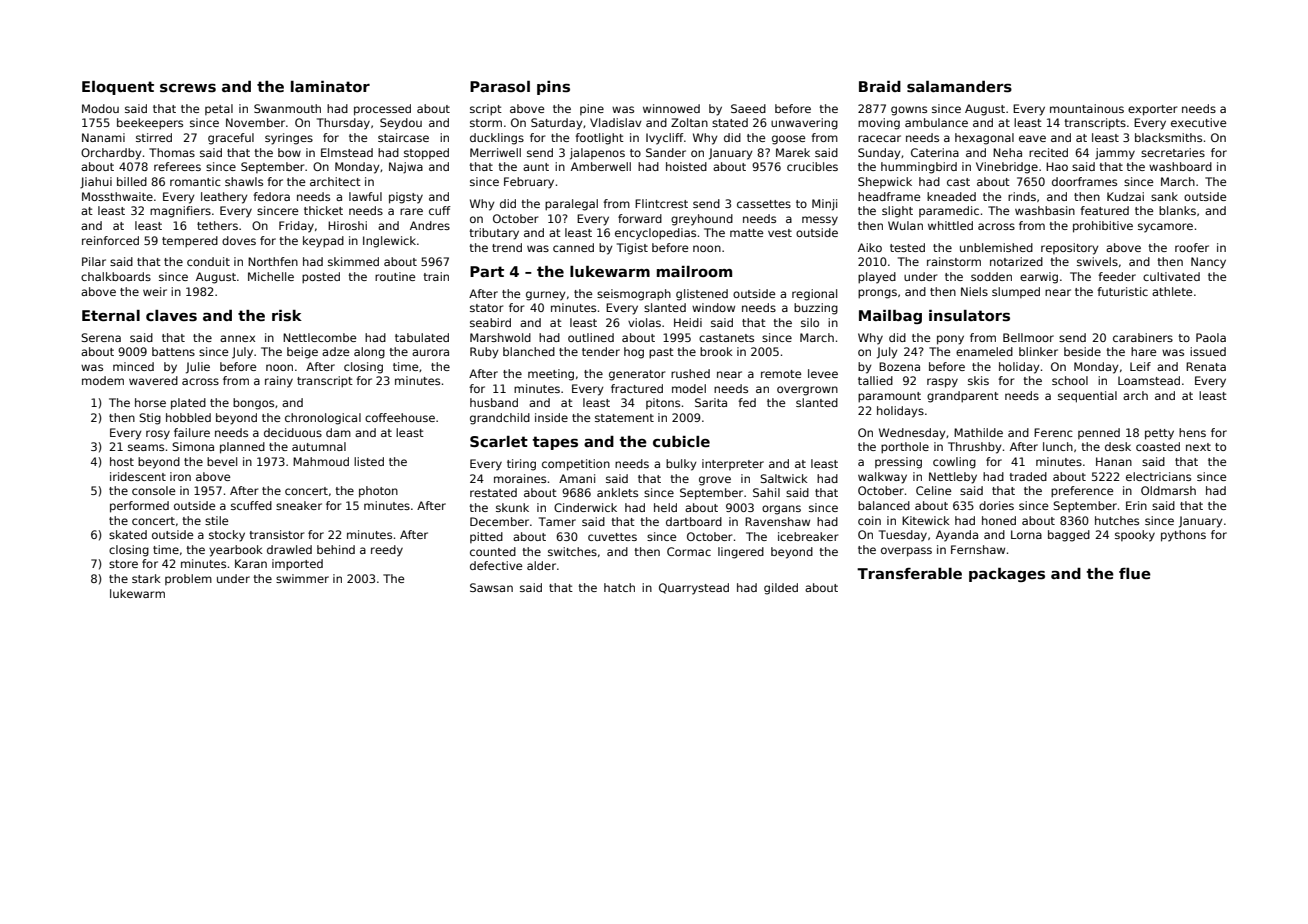 The image size is (1308, 924). I want to click on next, so click(1198, 447).
